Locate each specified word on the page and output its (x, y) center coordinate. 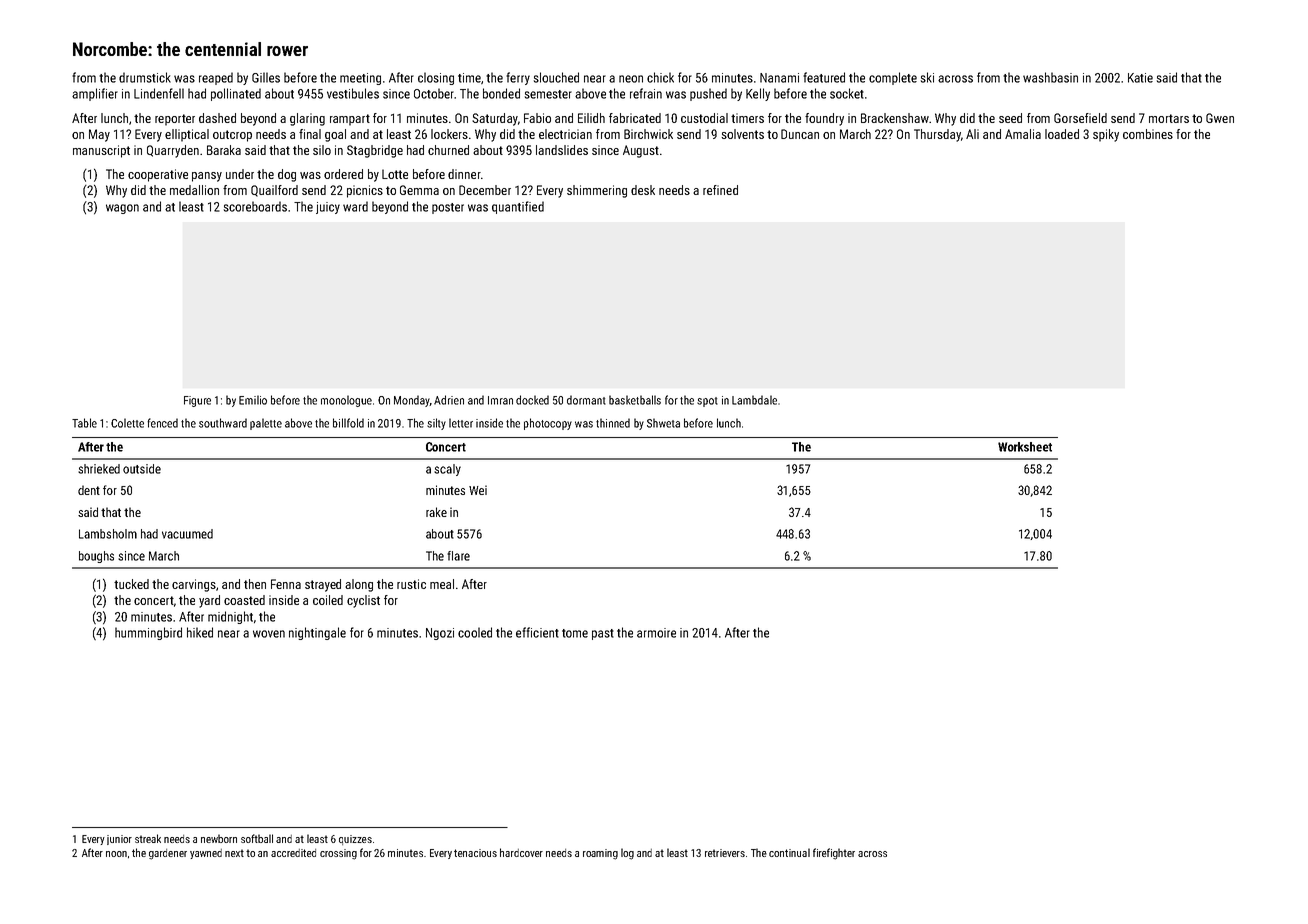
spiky (1106, 135)
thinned (613, 423)
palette (266, 424)
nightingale (317, 633)
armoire (656, 633)
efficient (537, 632)
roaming (600, 854)
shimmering (597, 191)
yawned (206, 854)
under (240, 174)
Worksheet (1025, 447)
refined (720, 190)
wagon (122, 209)
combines (1148, 134)
